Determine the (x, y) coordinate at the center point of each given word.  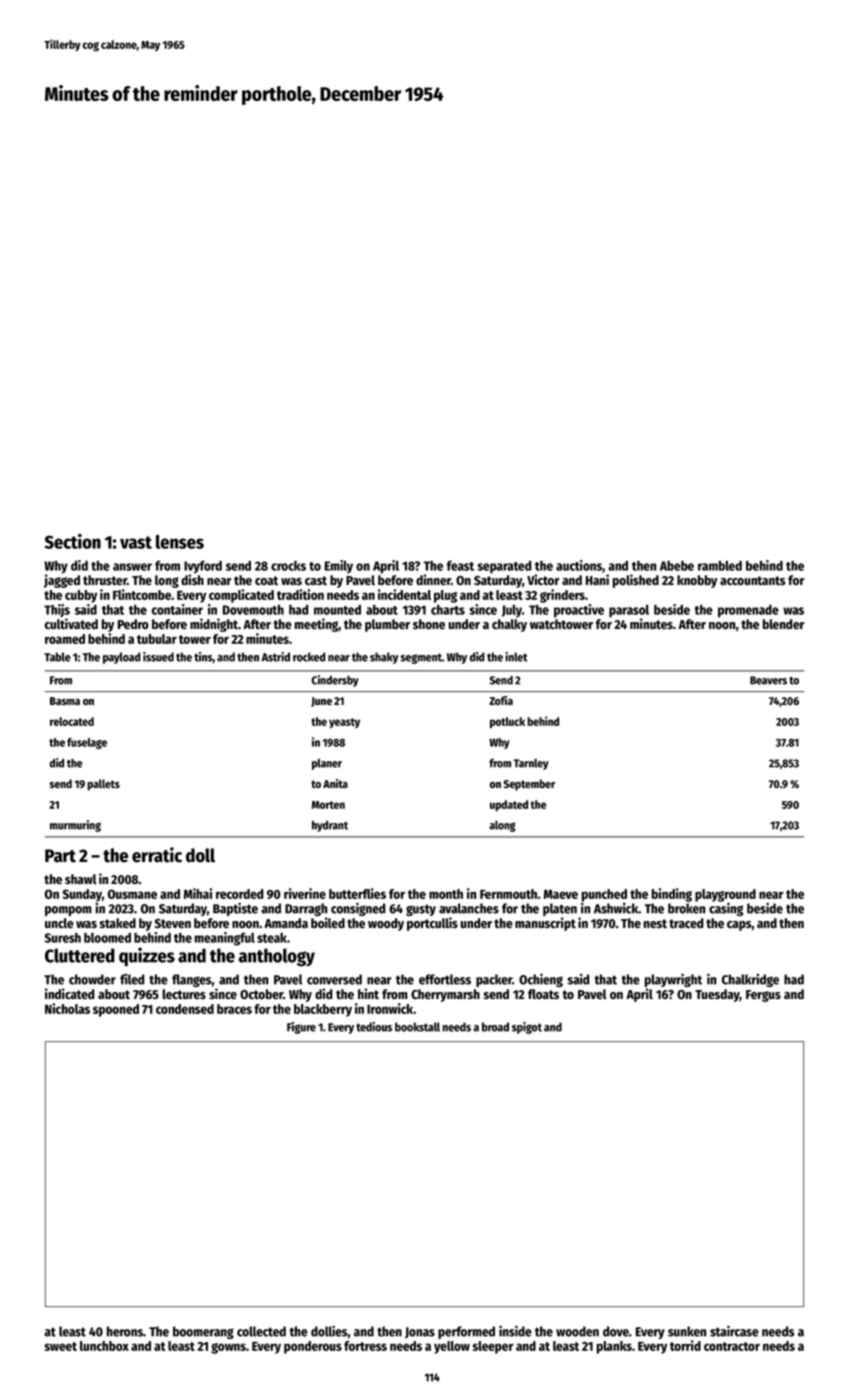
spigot (527, 1028)
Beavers (768, 680)
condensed (185, 1009)
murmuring (75, 826)
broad (495, 1027)
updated (509, 805)
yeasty (344, 723)
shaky (384, 658)
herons (125, 1331)
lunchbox (104, 1346)
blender (784, 624)
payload (122, 658)
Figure (301, 1028)
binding (672, 895)
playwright (673, 980)
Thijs (57, 610)
